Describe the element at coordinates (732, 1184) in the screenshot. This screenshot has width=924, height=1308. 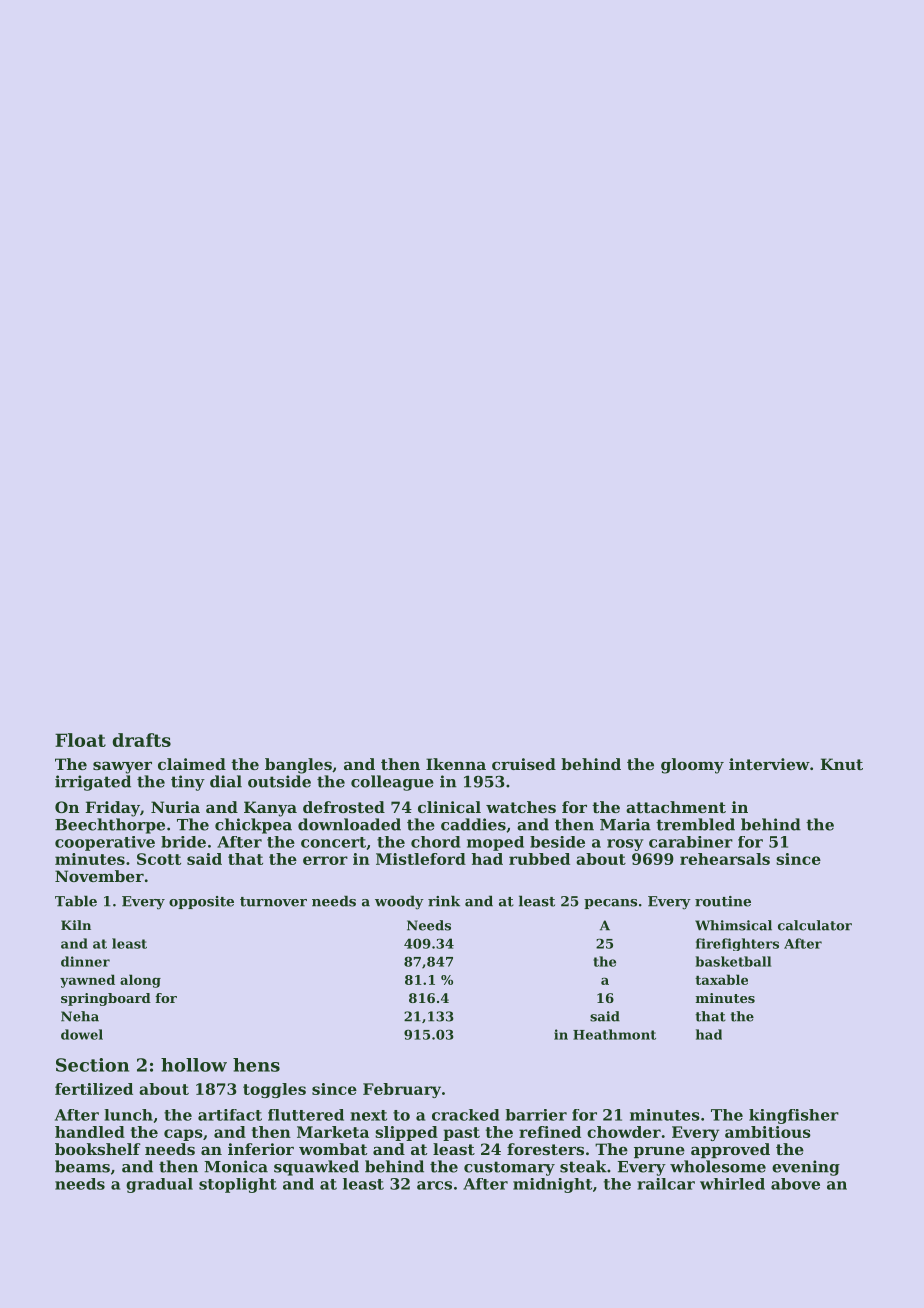
I see `whirled` at that location.
